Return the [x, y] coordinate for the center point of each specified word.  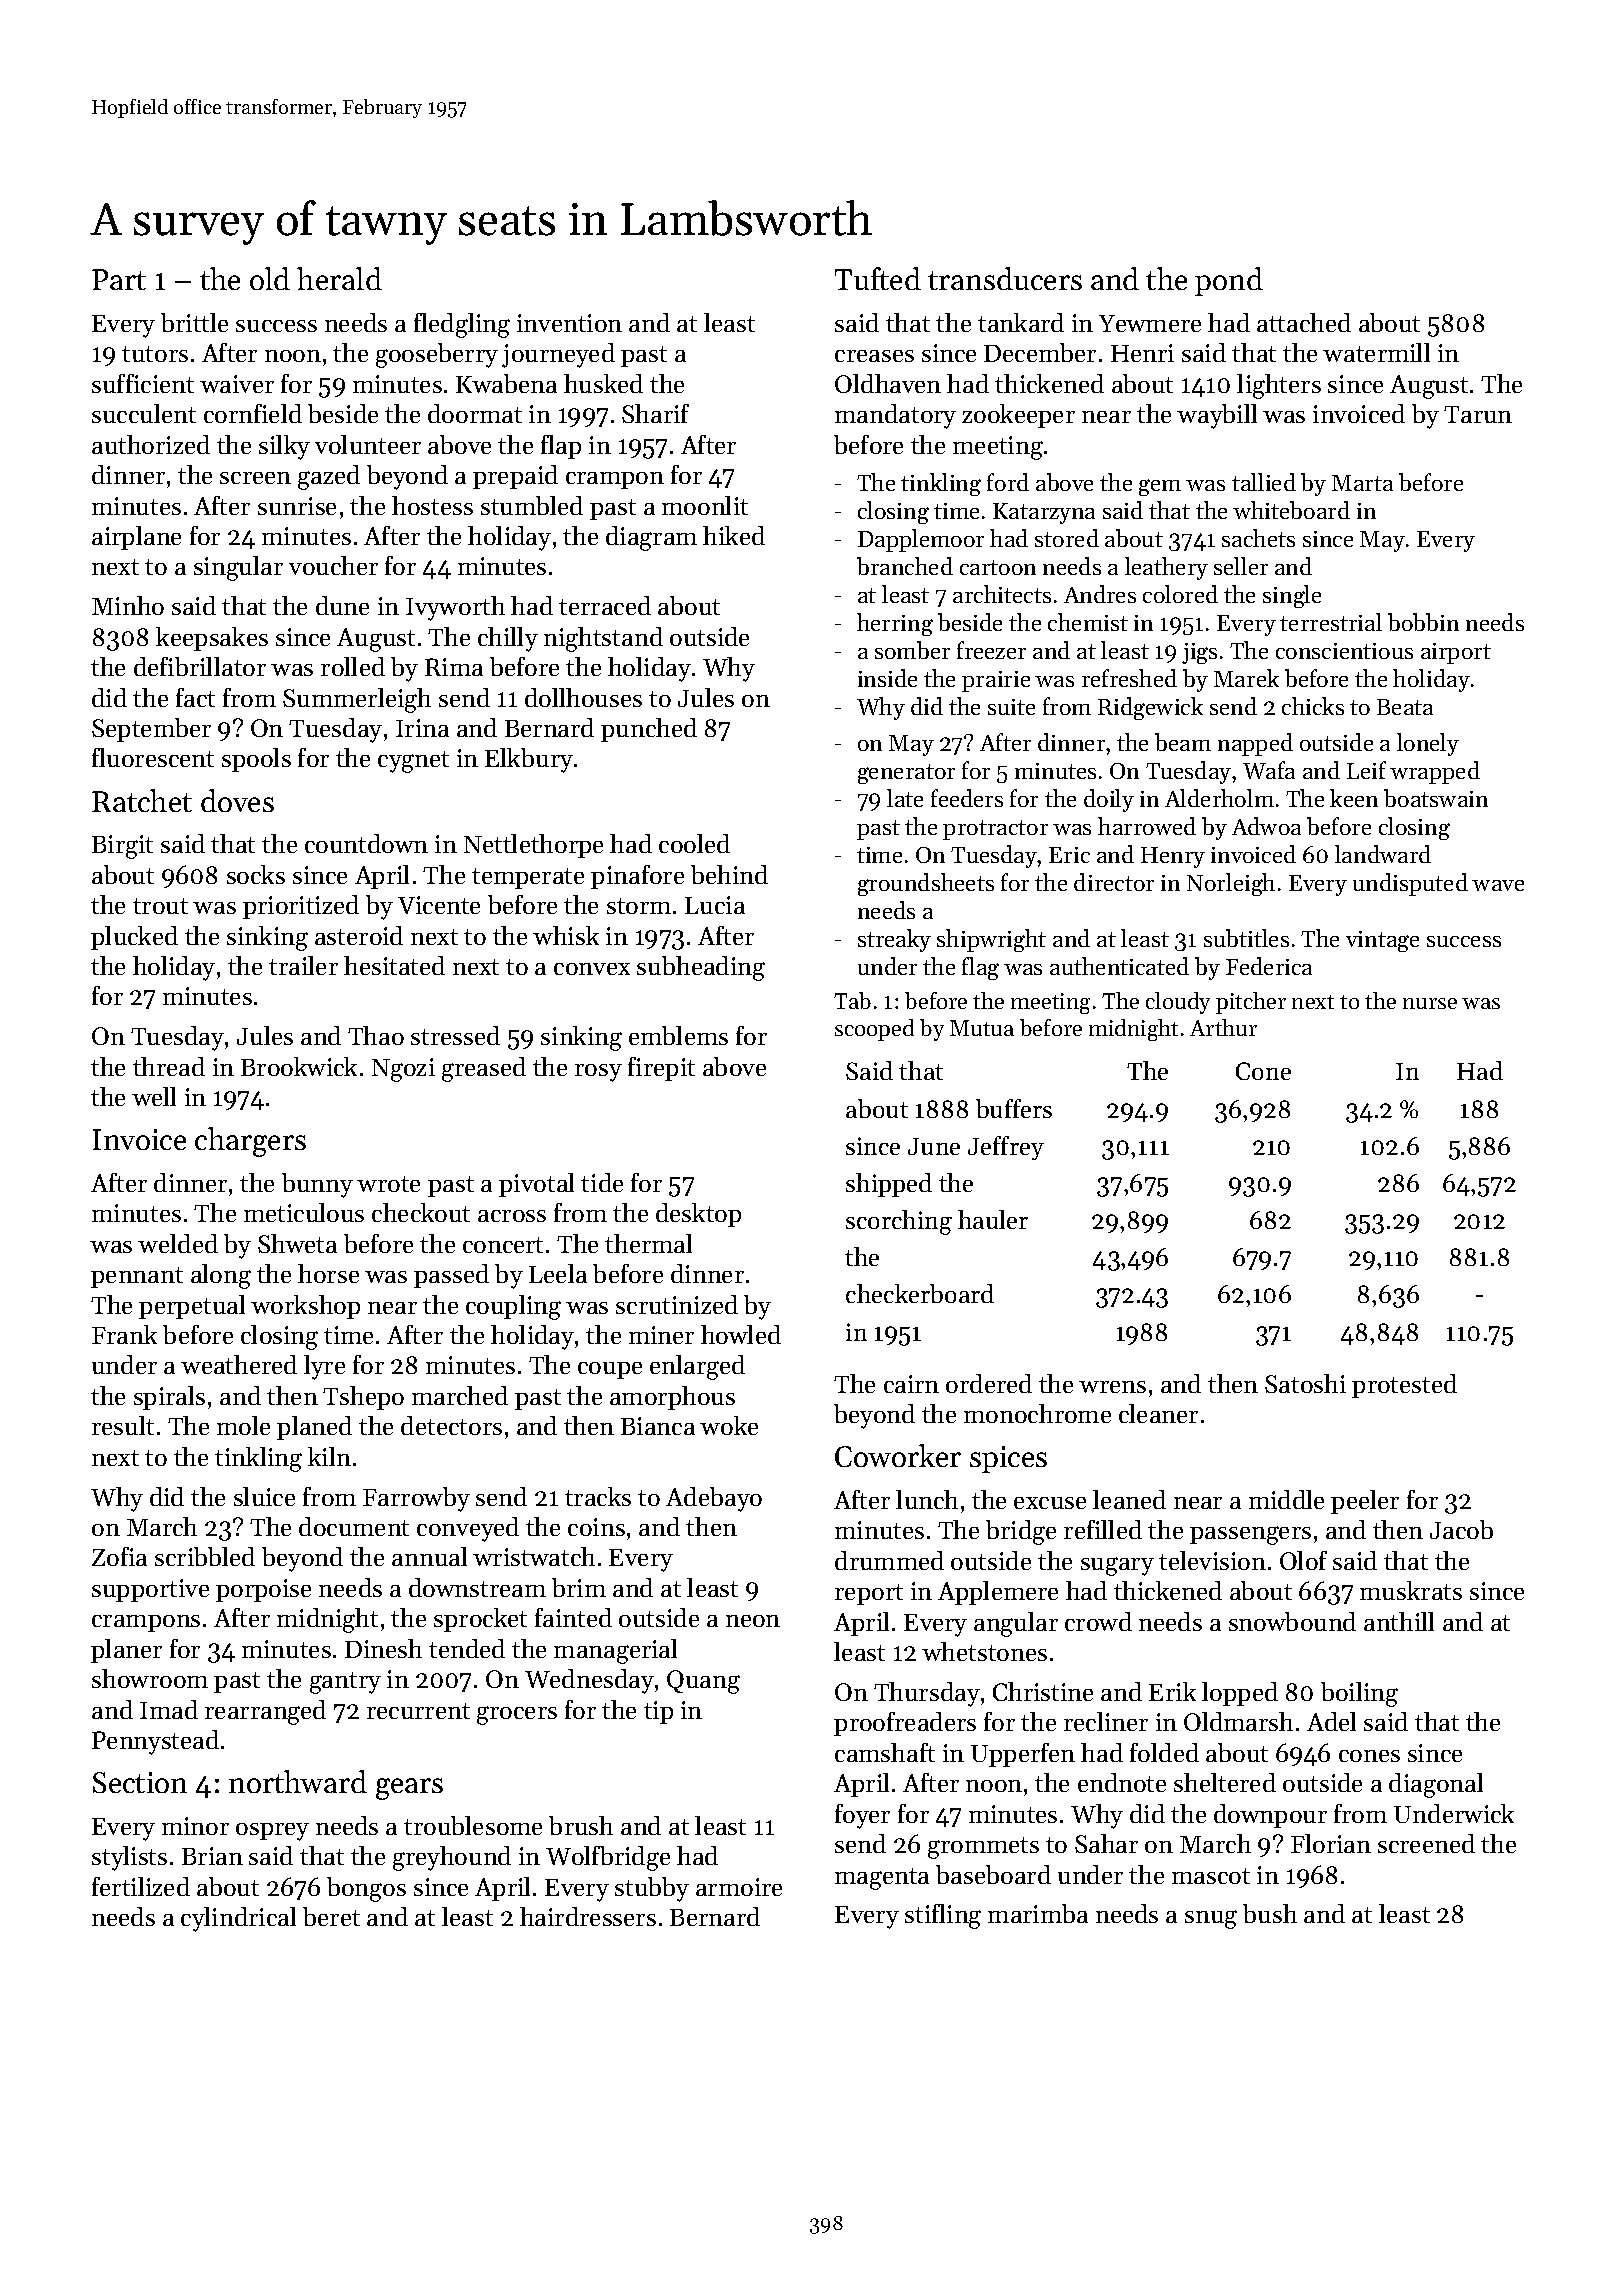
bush [1270, 1913]
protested [1404, 1386]
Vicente [439, 905]
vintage [1382, 941]
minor [195, 1826]
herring [895, 624]
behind [729, 874]
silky [284, 447]
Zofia [119, 1556]
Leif [1366, 770]
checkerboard [920, 1293]
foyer [862, 1816]
